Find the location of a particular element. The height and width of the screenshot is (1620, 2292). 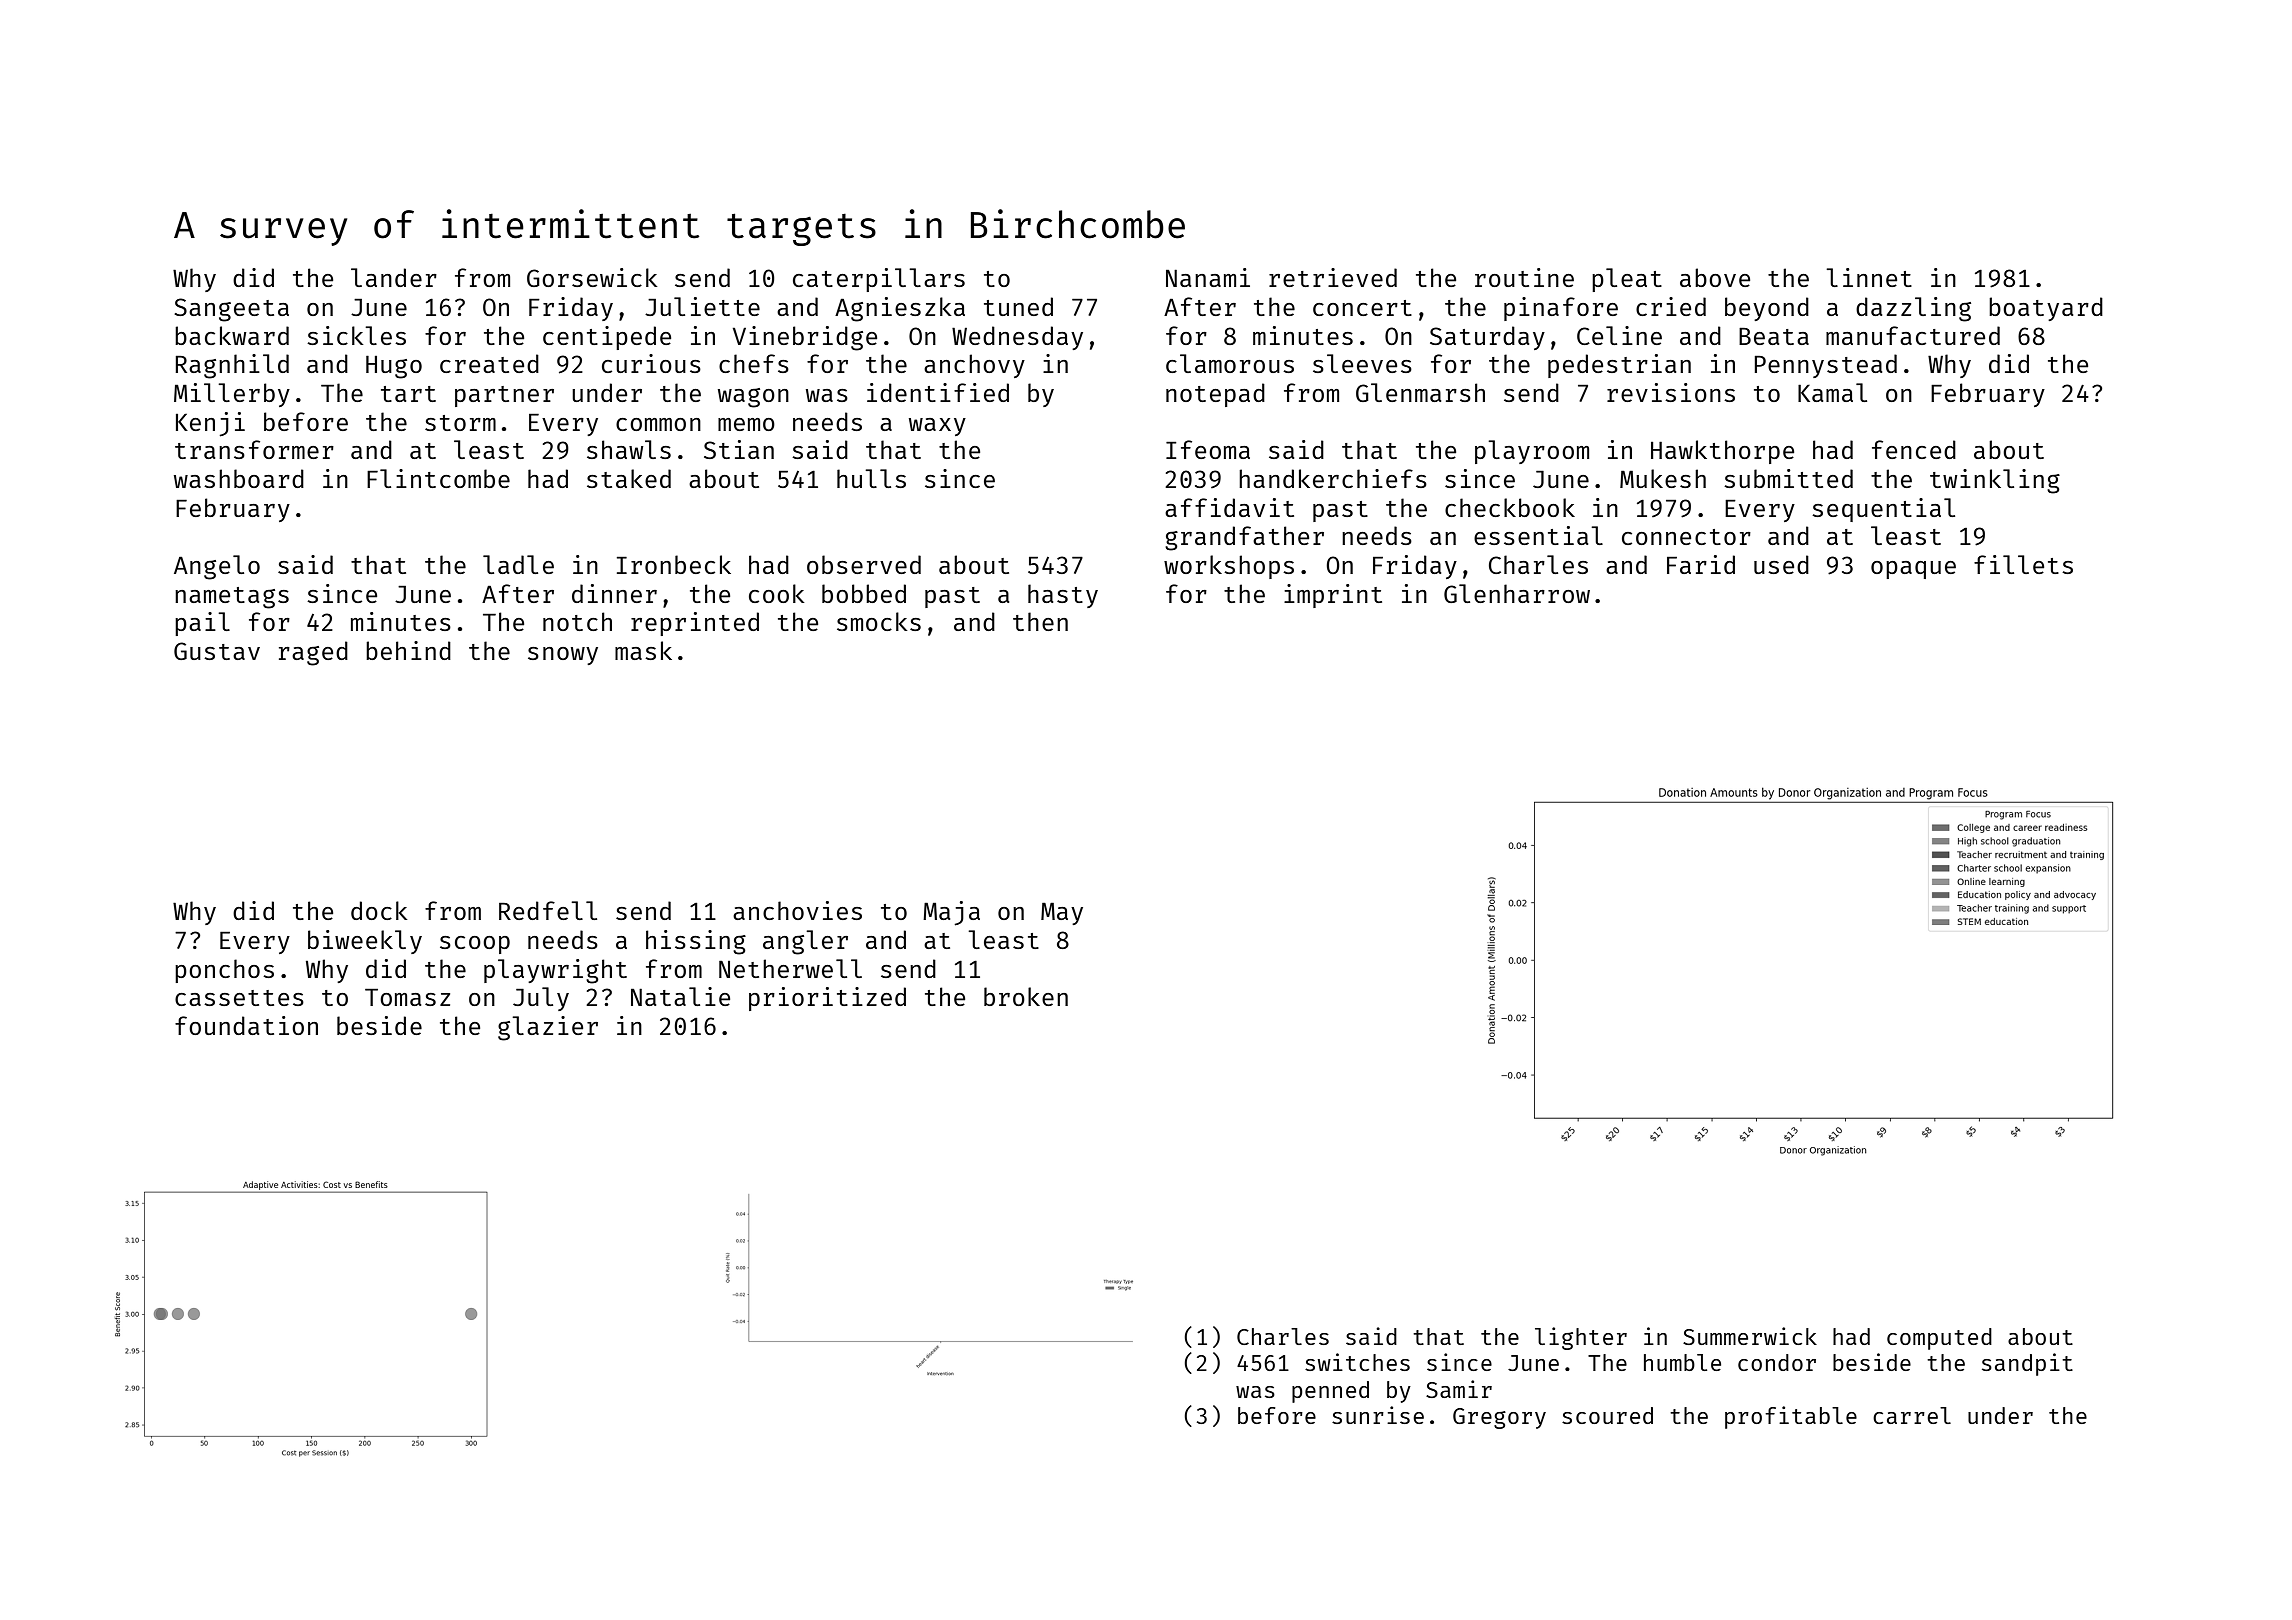

essential is located at coordinates (1538, 535).
